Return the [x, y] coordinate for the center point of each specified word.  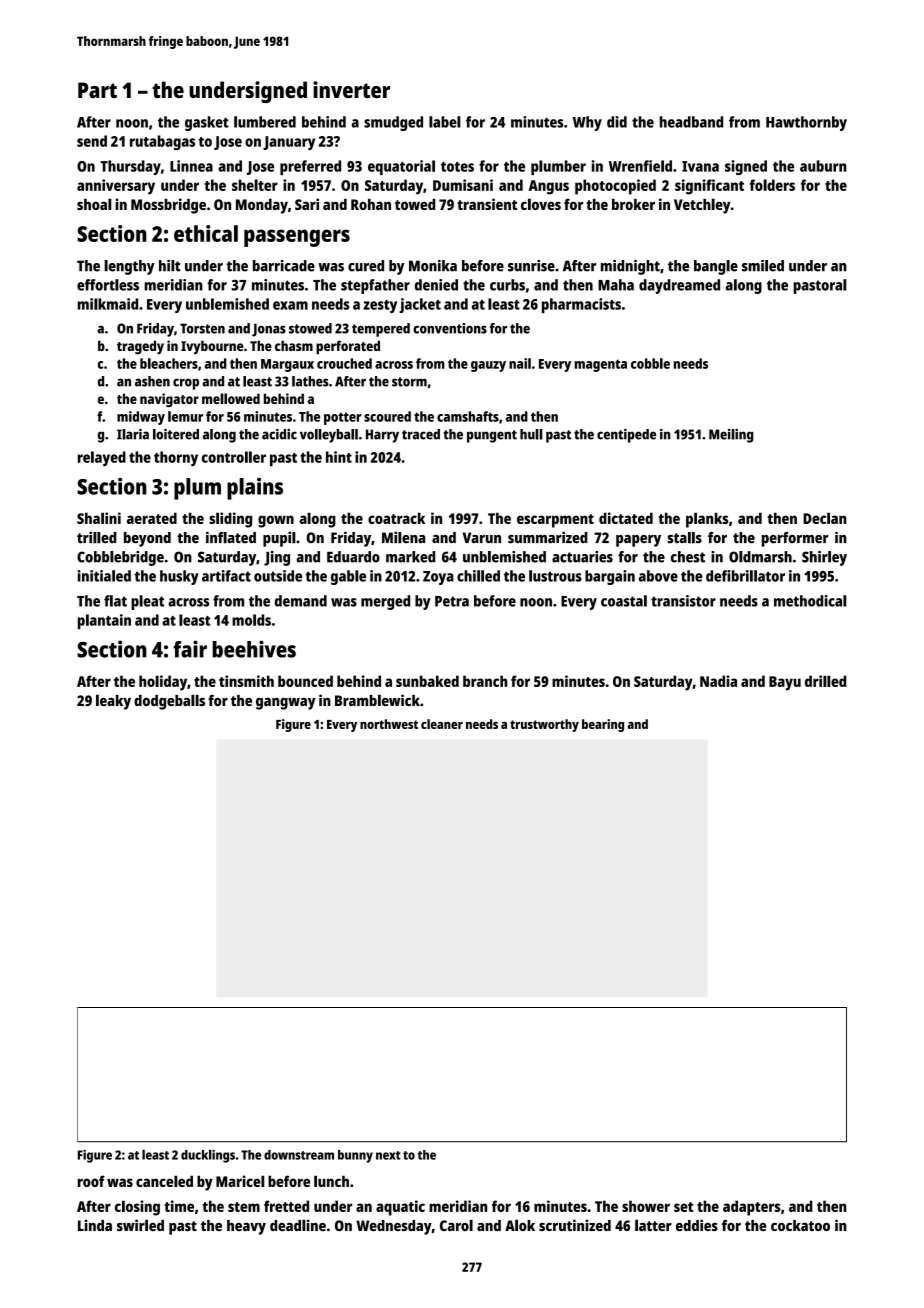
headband [691, 122]
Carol [456, 1225]
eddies [697, 1225]
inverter [351, 89]
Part [97, 90]
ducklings [208, 1156]
